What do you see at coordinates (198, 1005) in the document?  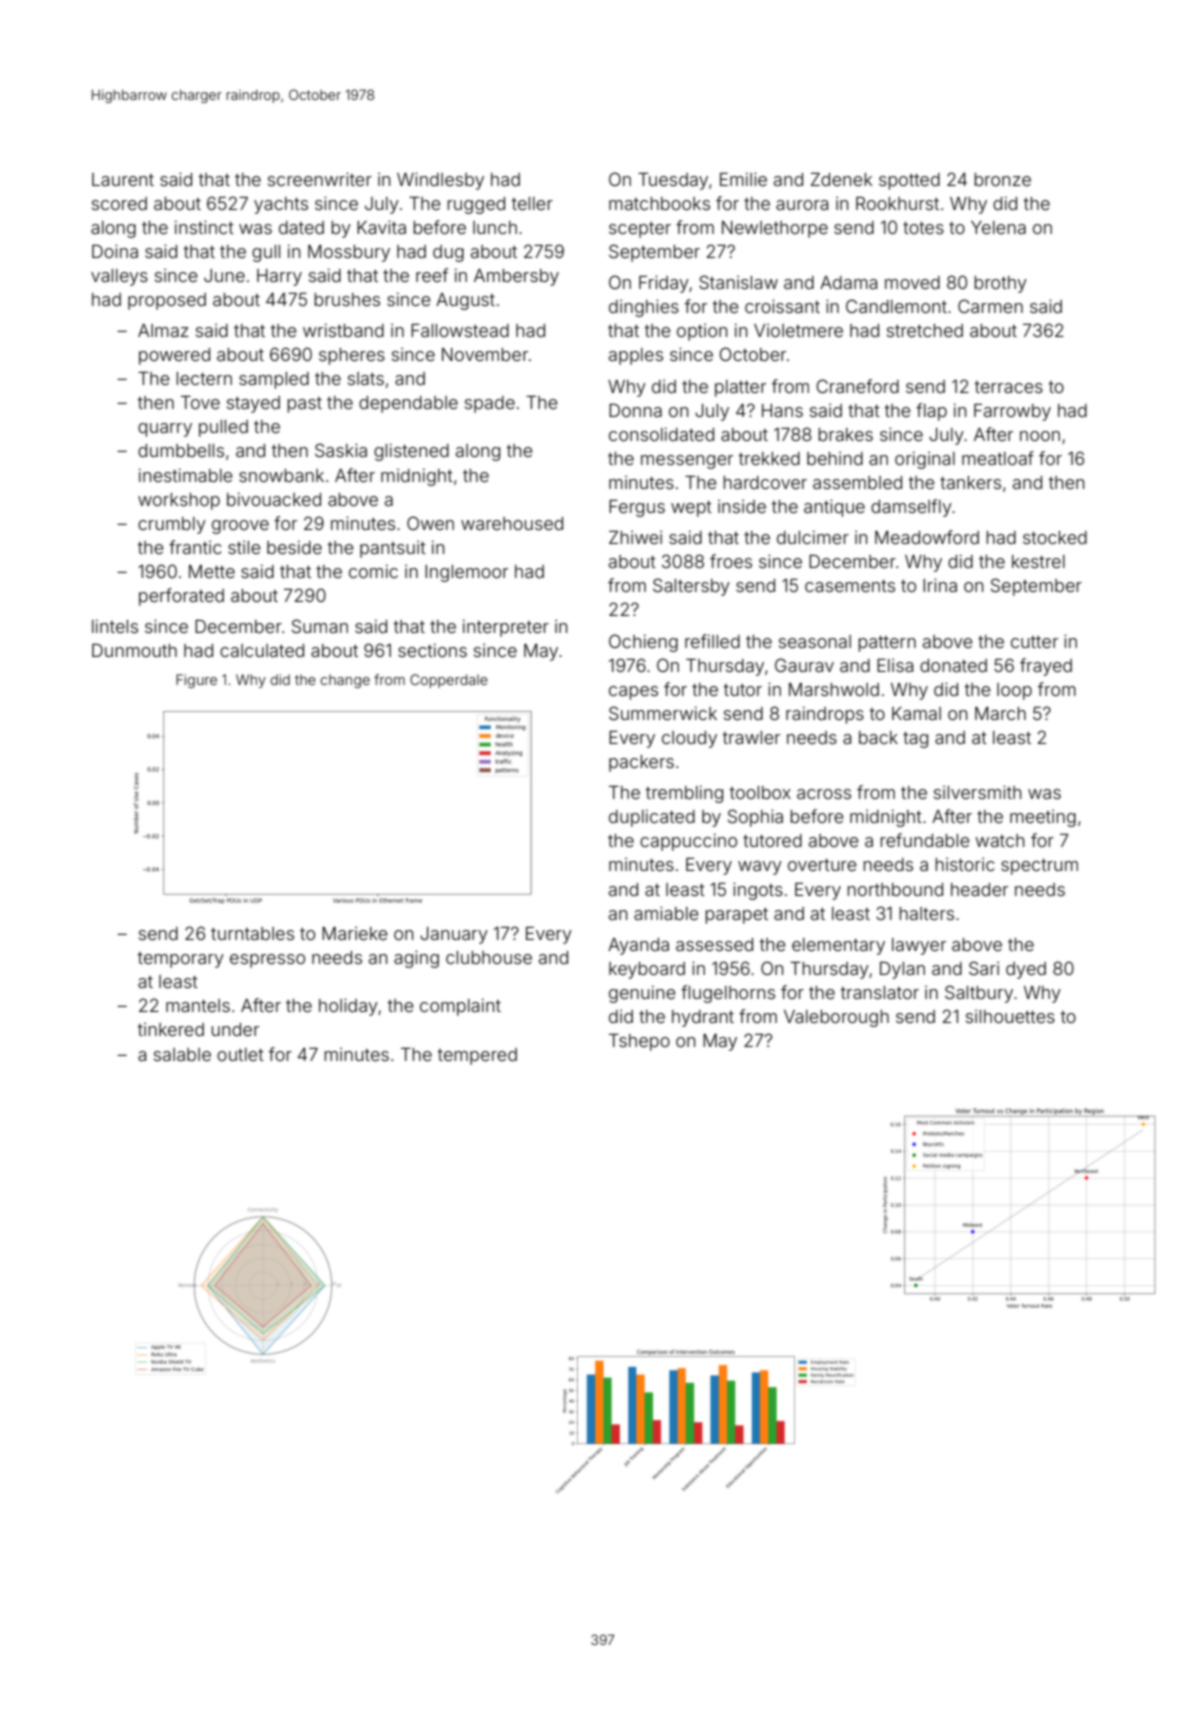 I see `mantels` at bounding box center [198, 1005].
